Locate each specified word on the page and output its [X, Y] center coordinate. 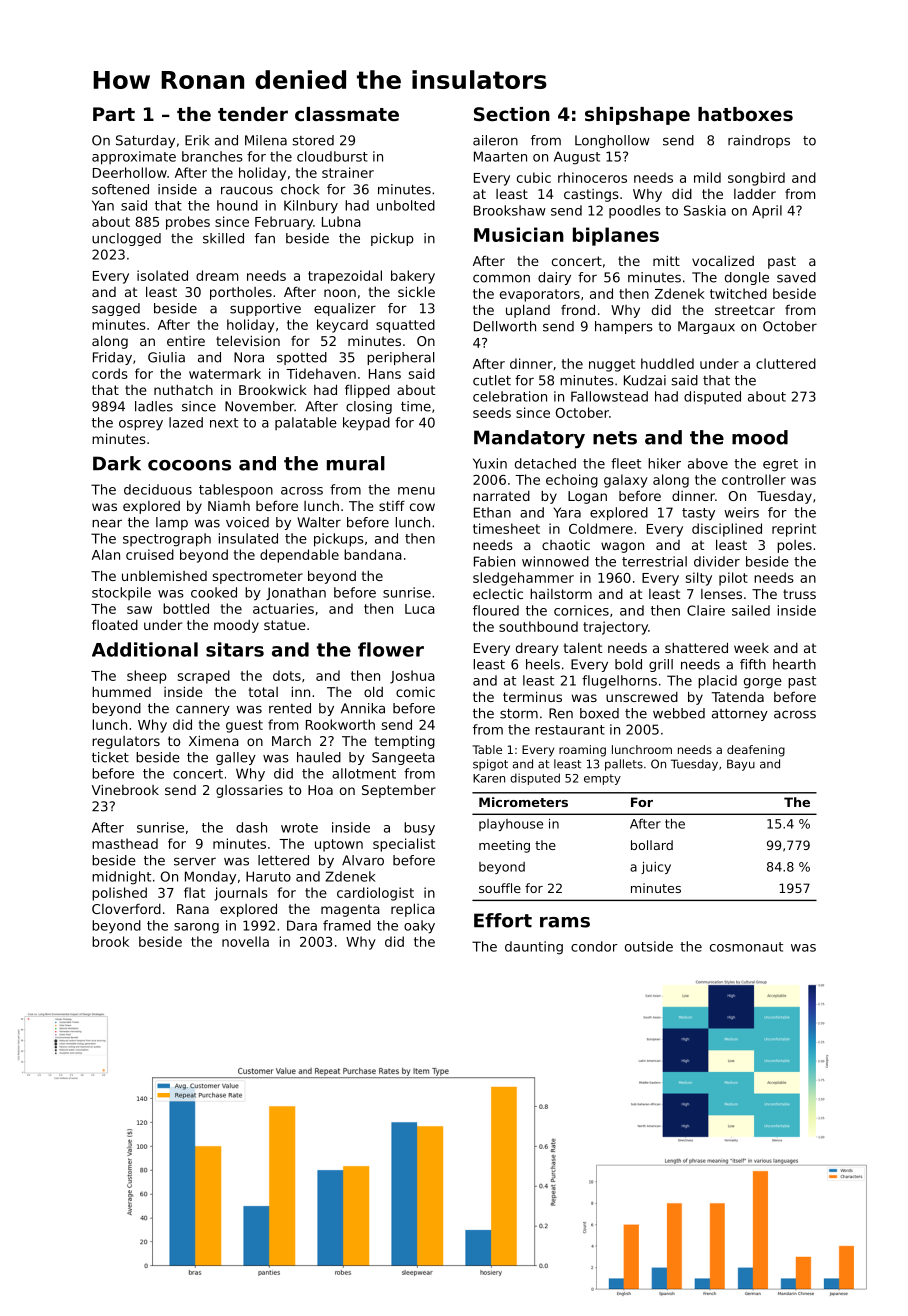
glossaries [249, 791]
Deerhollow [130, 172]
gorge [763, 683]
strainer [348, 172]
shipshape [637, 116]
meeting [504, 846]
